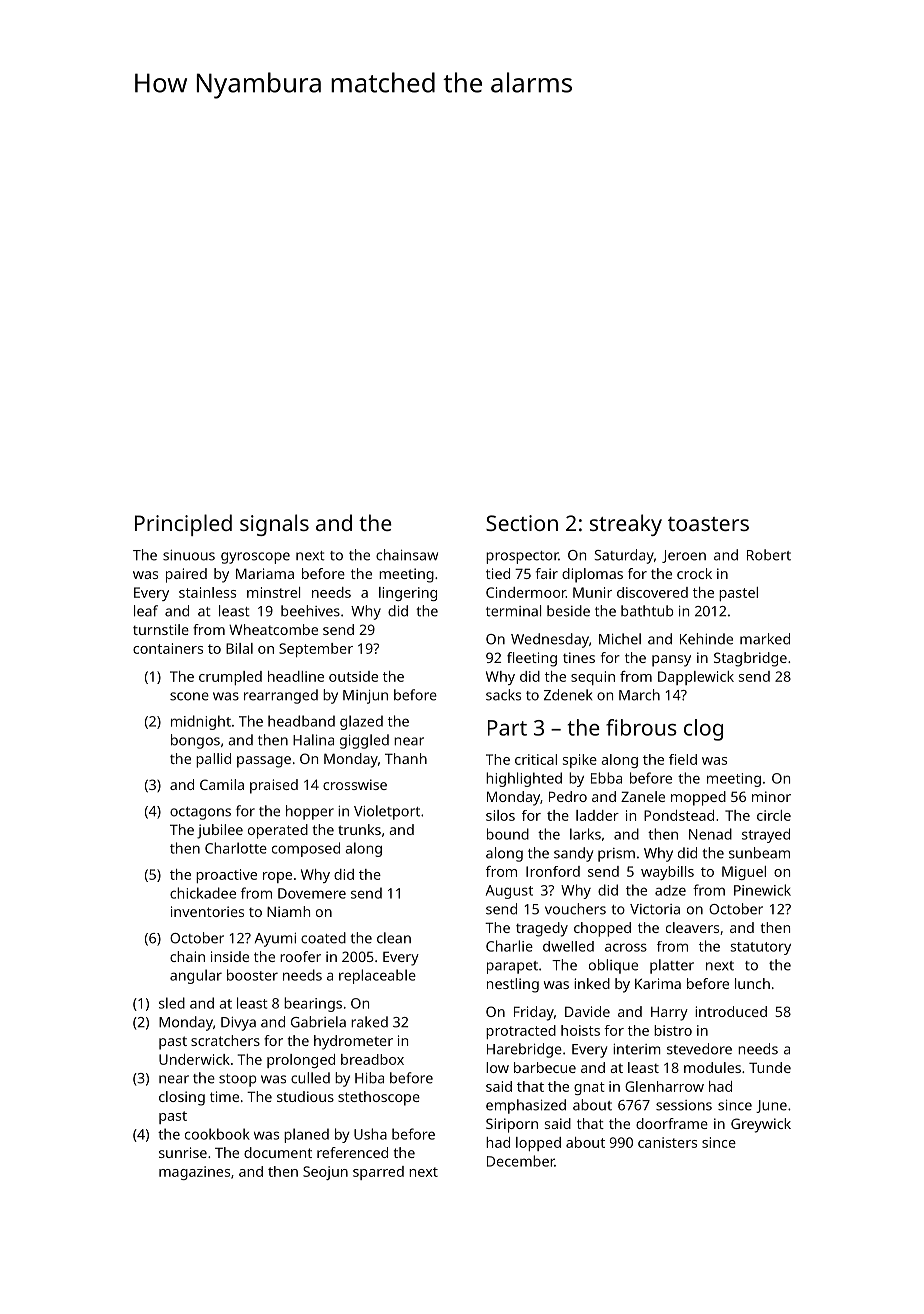 This screenshot has width=924, height=1314. I want to click on crock, so click(694, 573).
